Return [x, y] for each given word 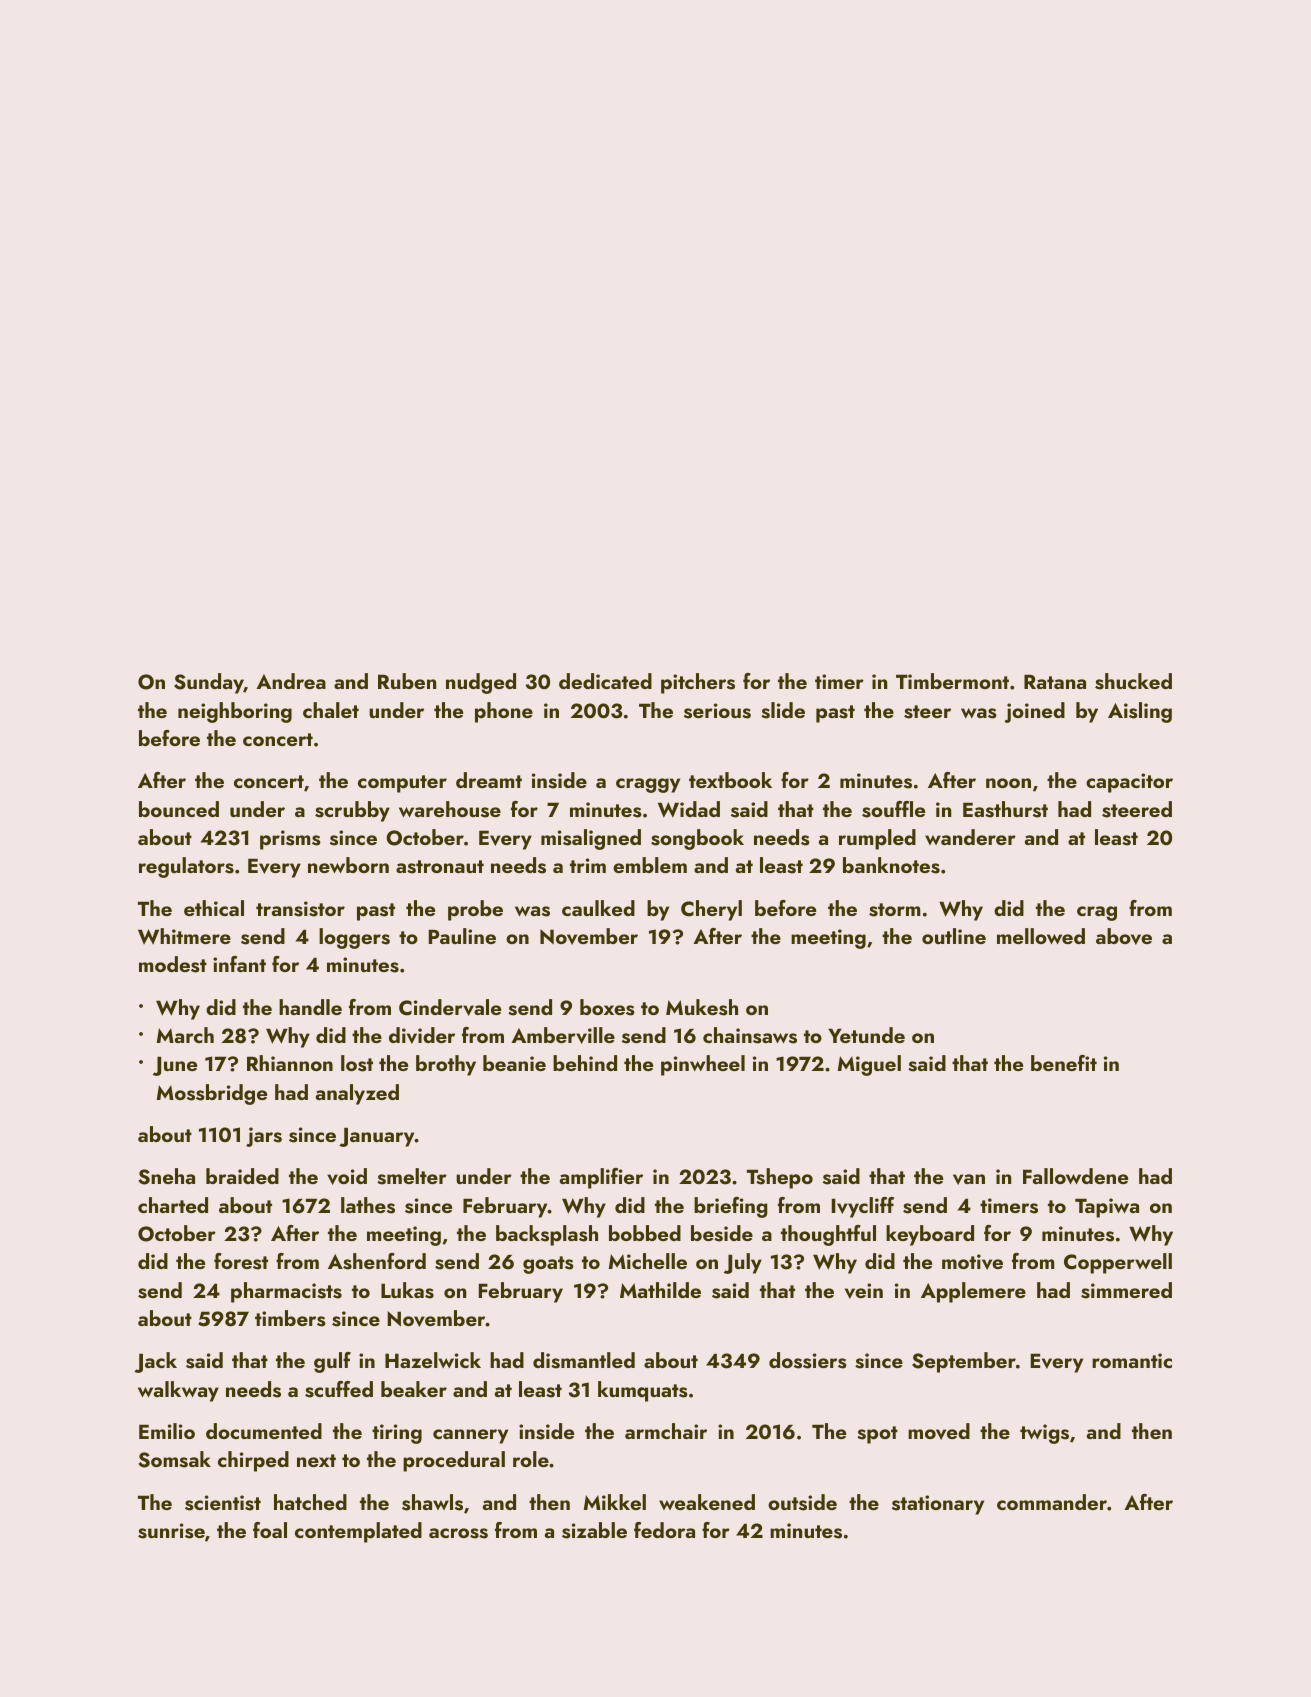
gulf [332, 1362]
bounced [179, 809]
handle [310, 1007]
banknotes [891, 865]
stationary [938, 1505]
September [964, 1362]
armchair [666, 1431]
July [743, 1263]
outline [954, 936]
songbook [697, 839]
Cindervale [450, 1007]
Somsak [174, 1459]
